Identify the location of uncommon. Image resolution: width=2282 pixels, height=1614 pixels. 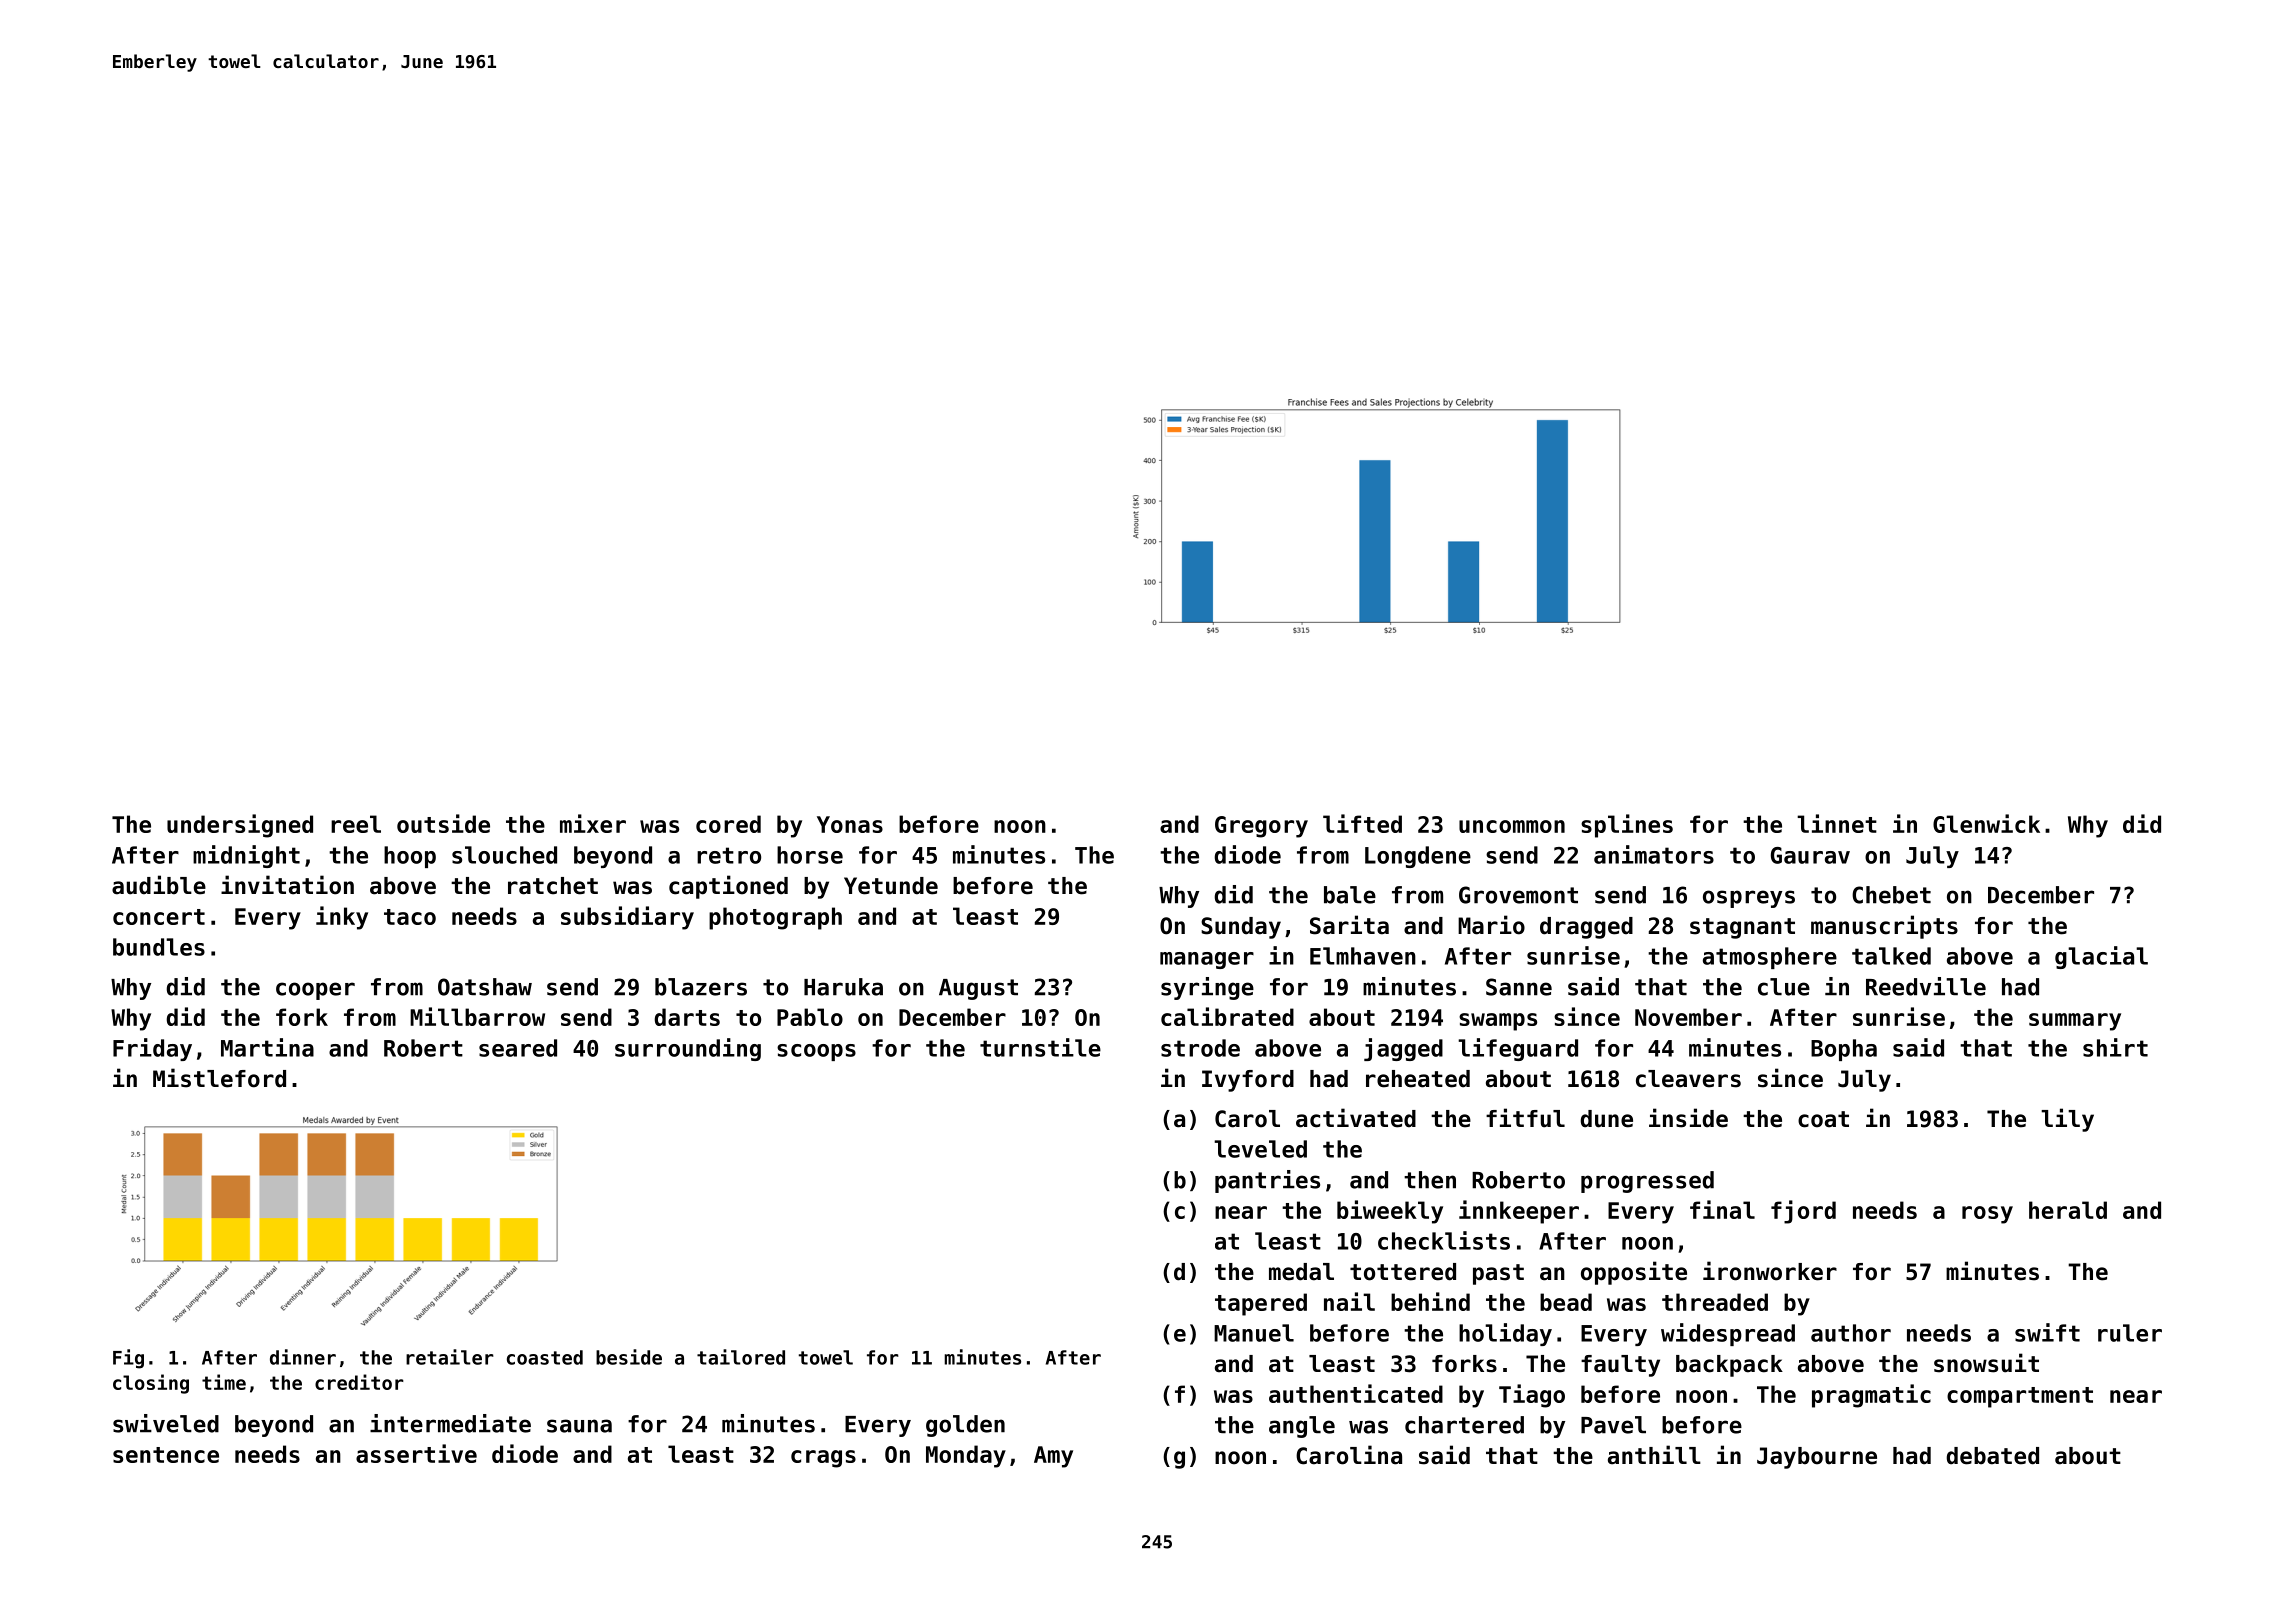
(1512, 826).
